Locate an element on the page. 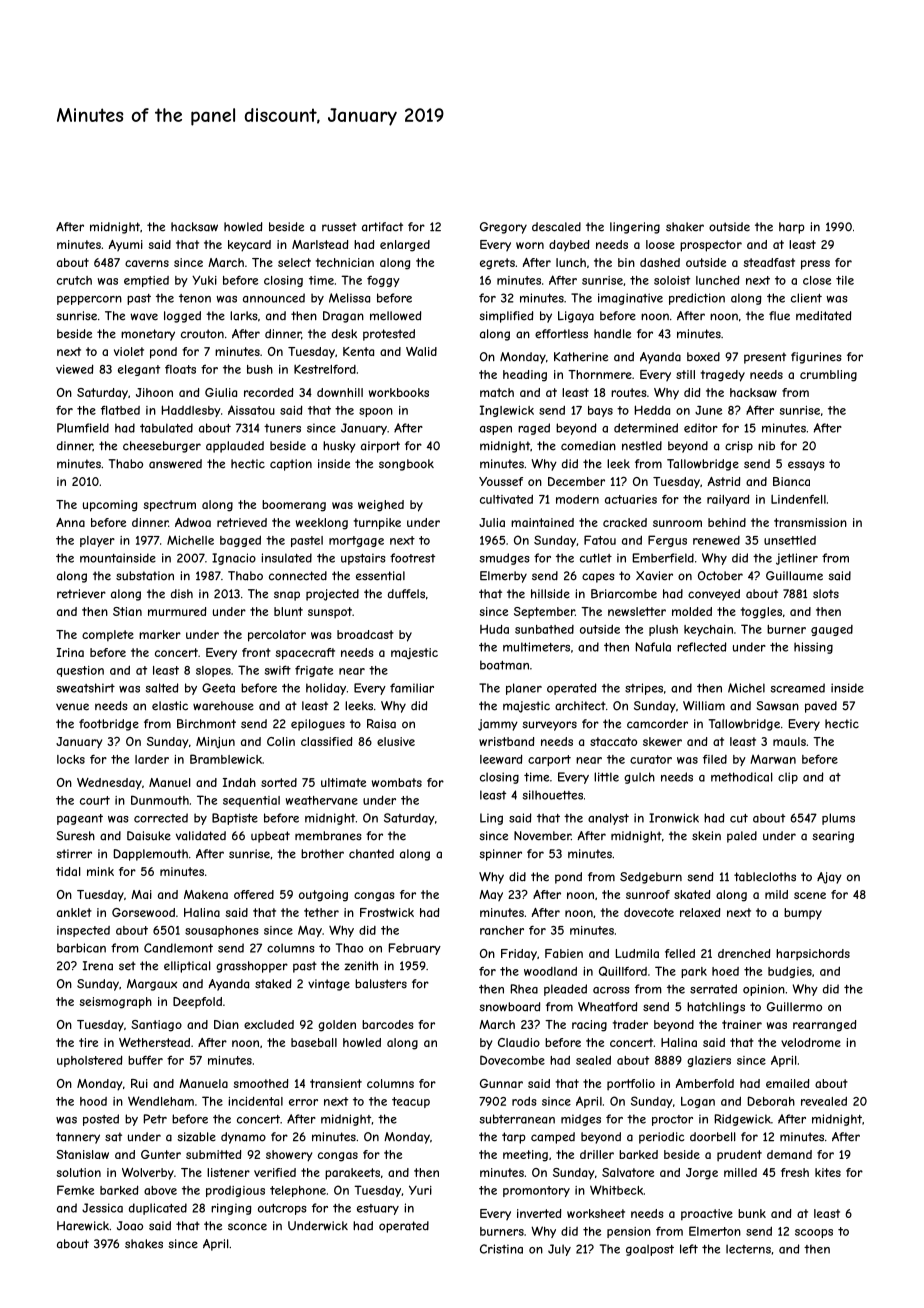 The image size is (924, 1308). court is located at coordinates (95, 800).
